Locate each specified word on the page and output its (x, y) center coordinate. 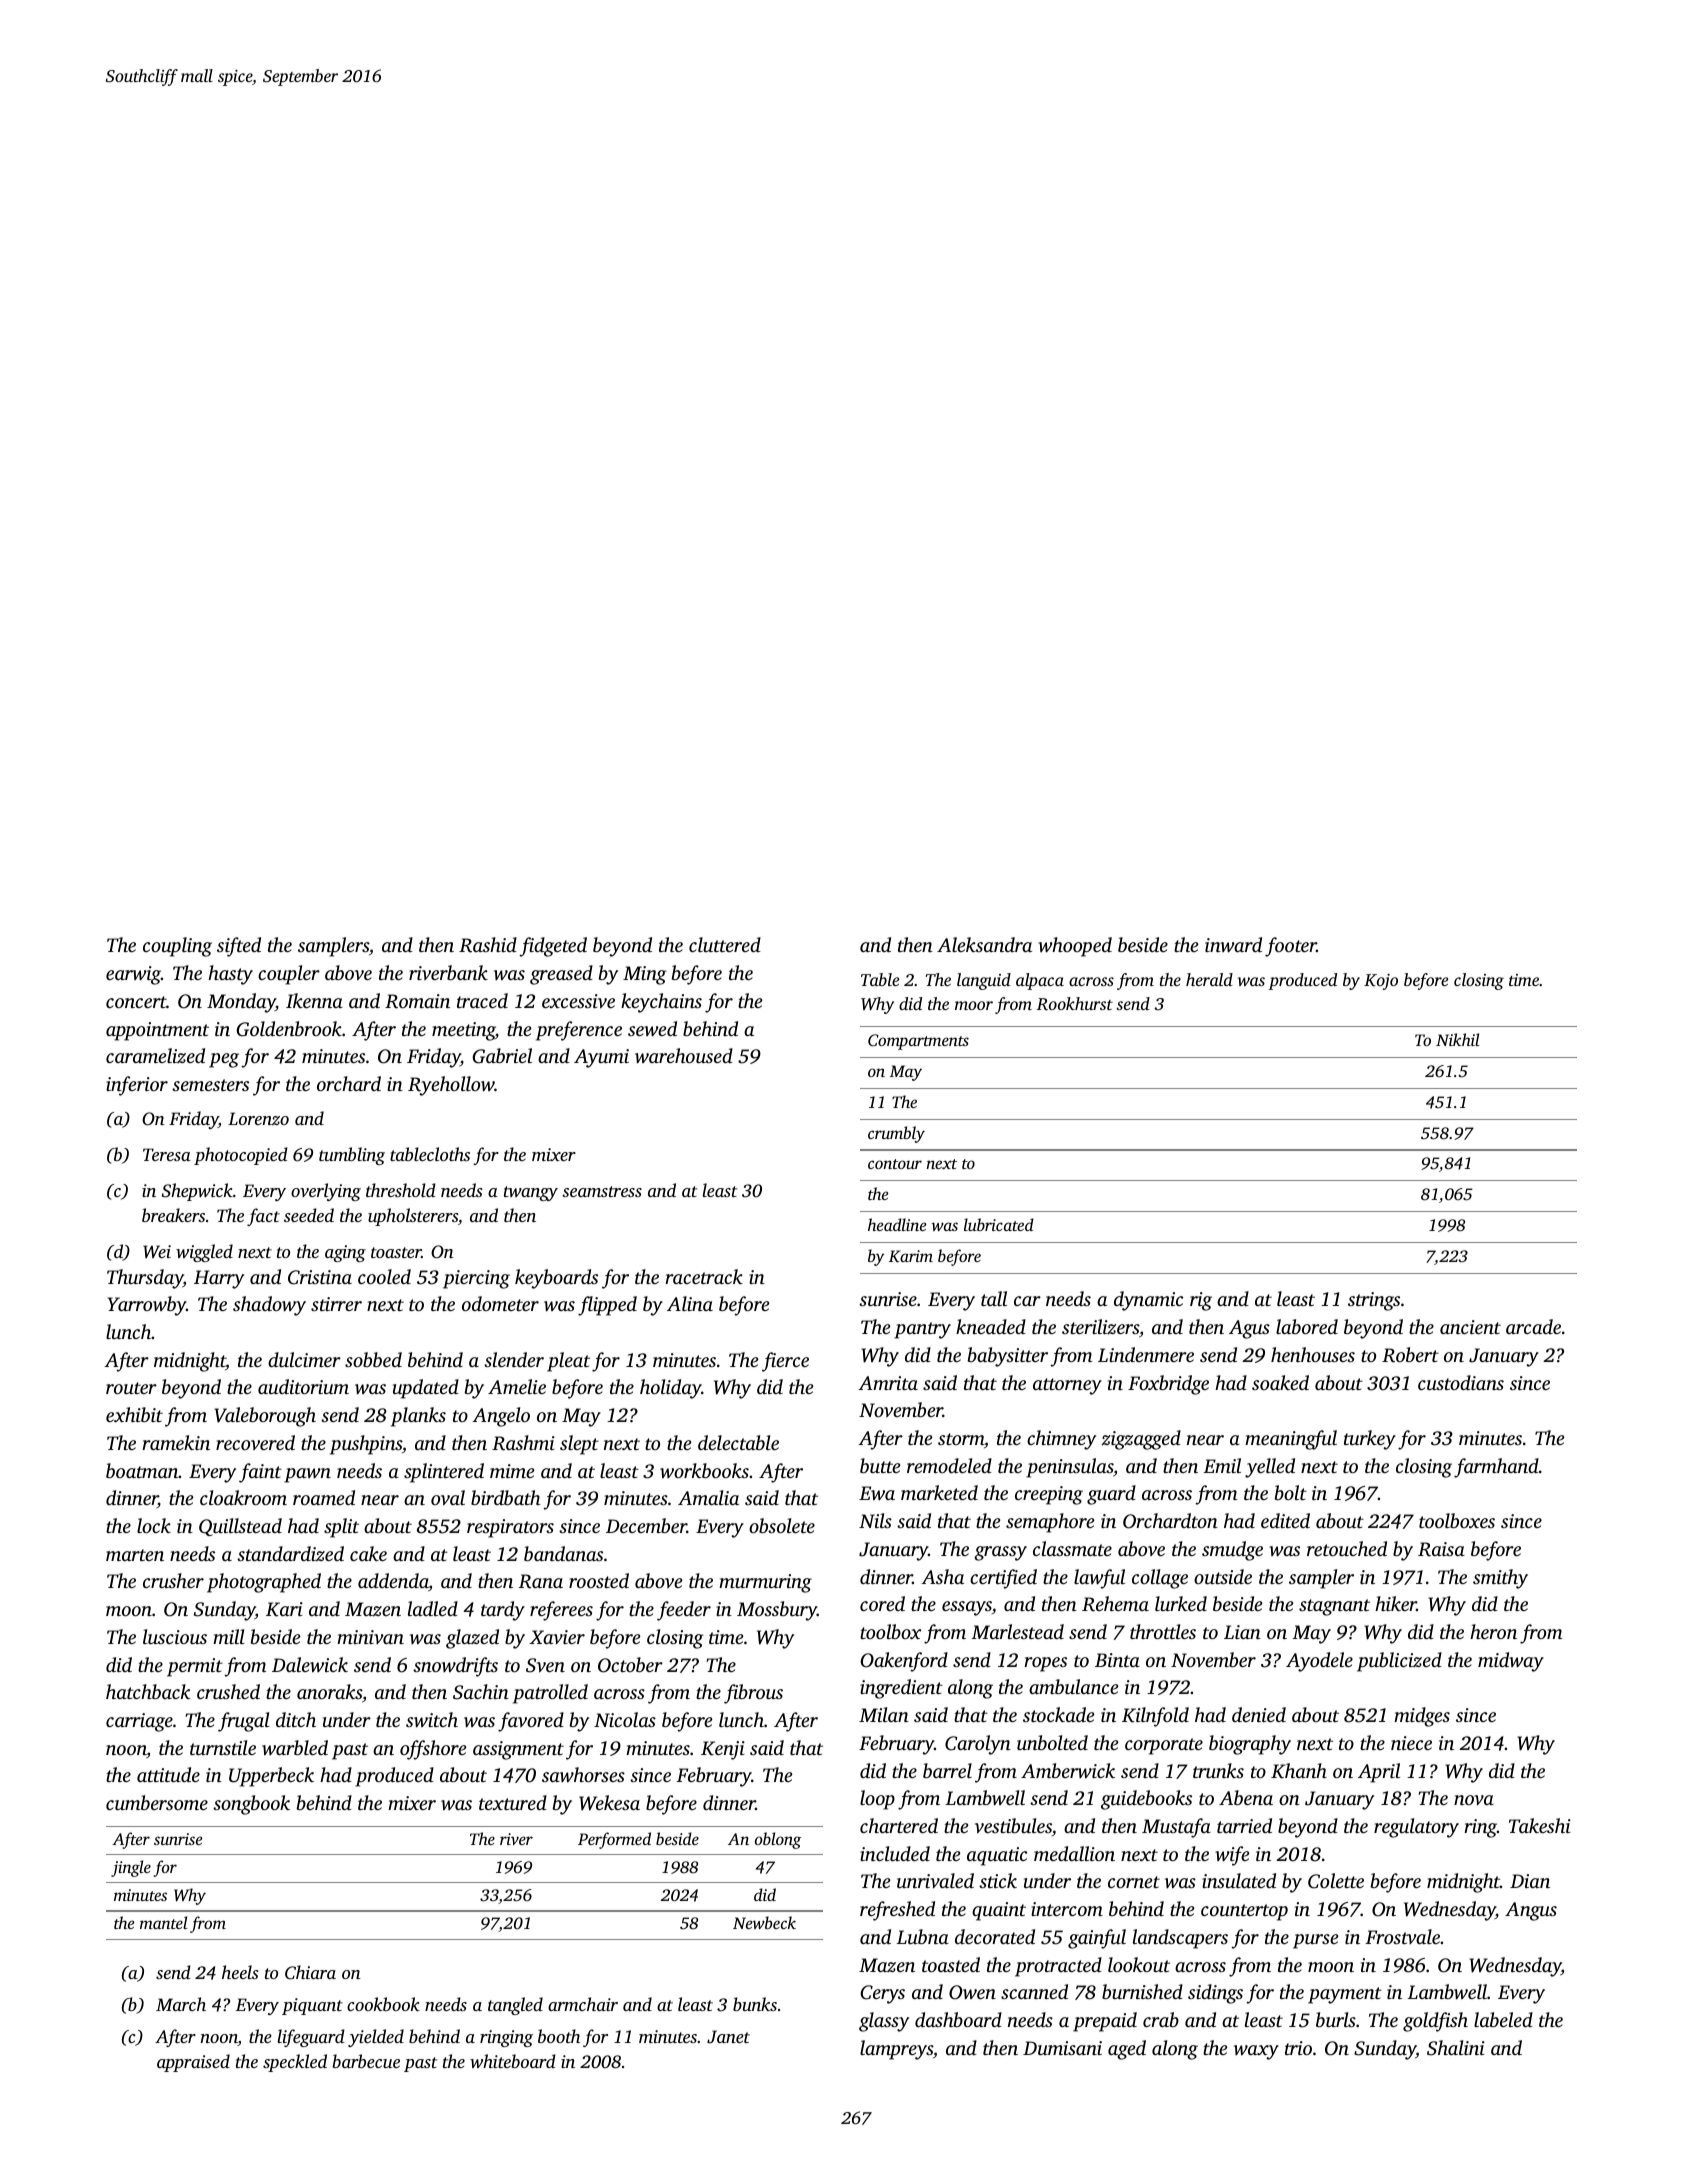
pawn (307, 1475)
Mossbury (777, 1611)
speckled (295, 2063)
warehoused (684, 1056)
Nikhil (1458, 1039)
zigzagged (1141, 1440)
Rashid (488, 945)
